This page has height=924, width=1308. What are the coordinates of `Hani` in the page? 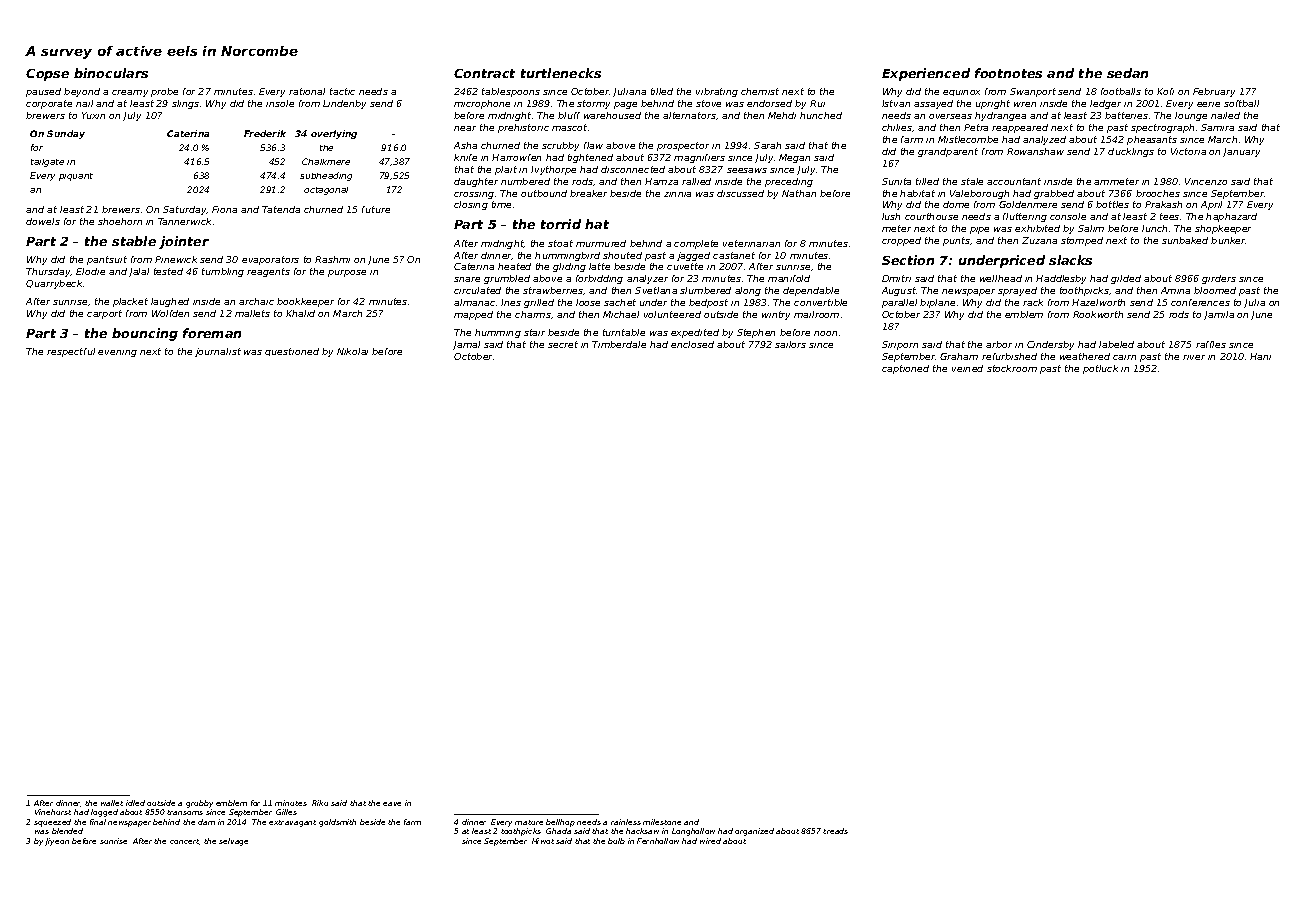 It's located at (1260, 356).
